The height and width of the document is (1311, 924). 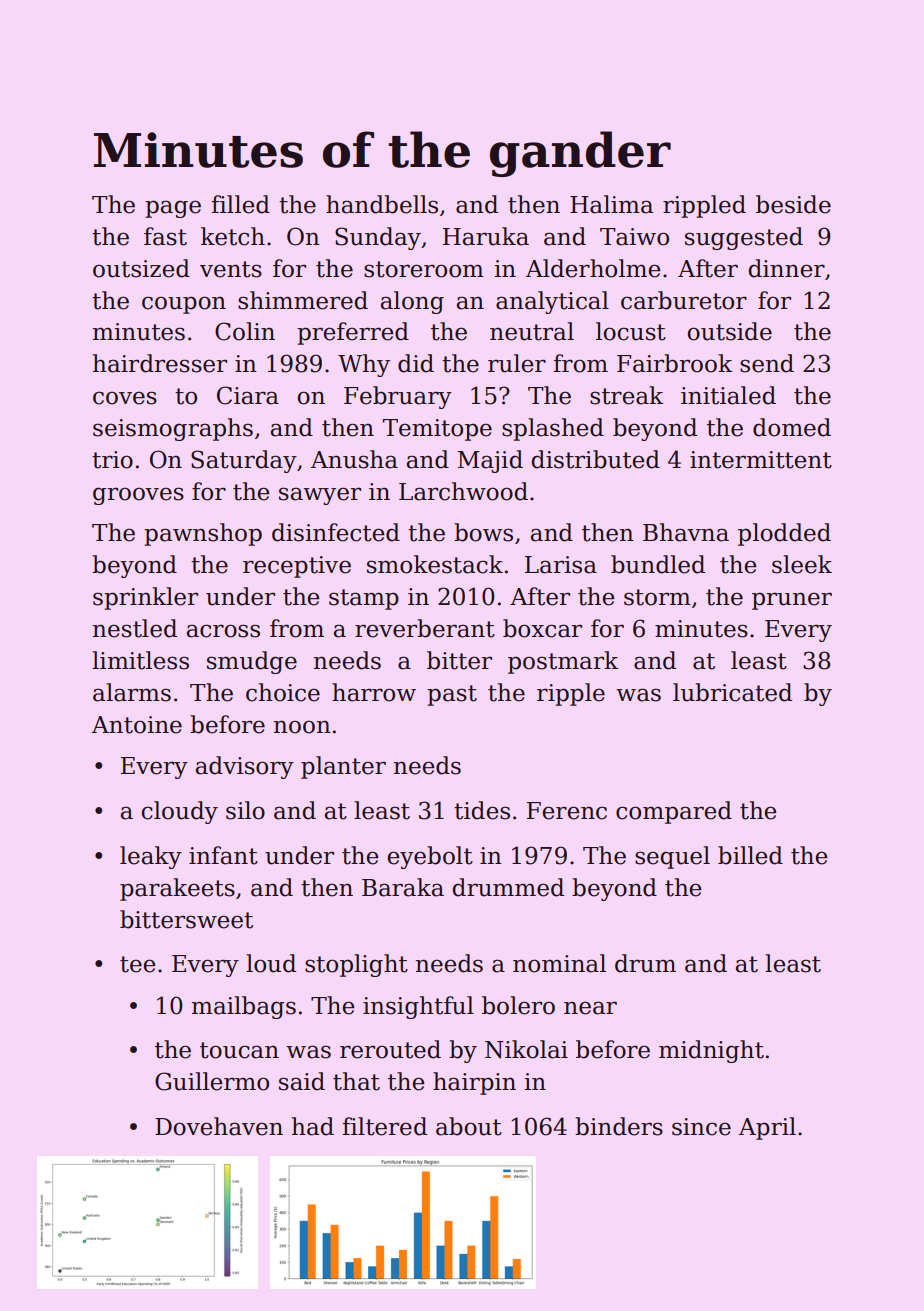 What do you see at coordinates (173, 209) in the document?
I see `page` at bounding box center [173, 209].
